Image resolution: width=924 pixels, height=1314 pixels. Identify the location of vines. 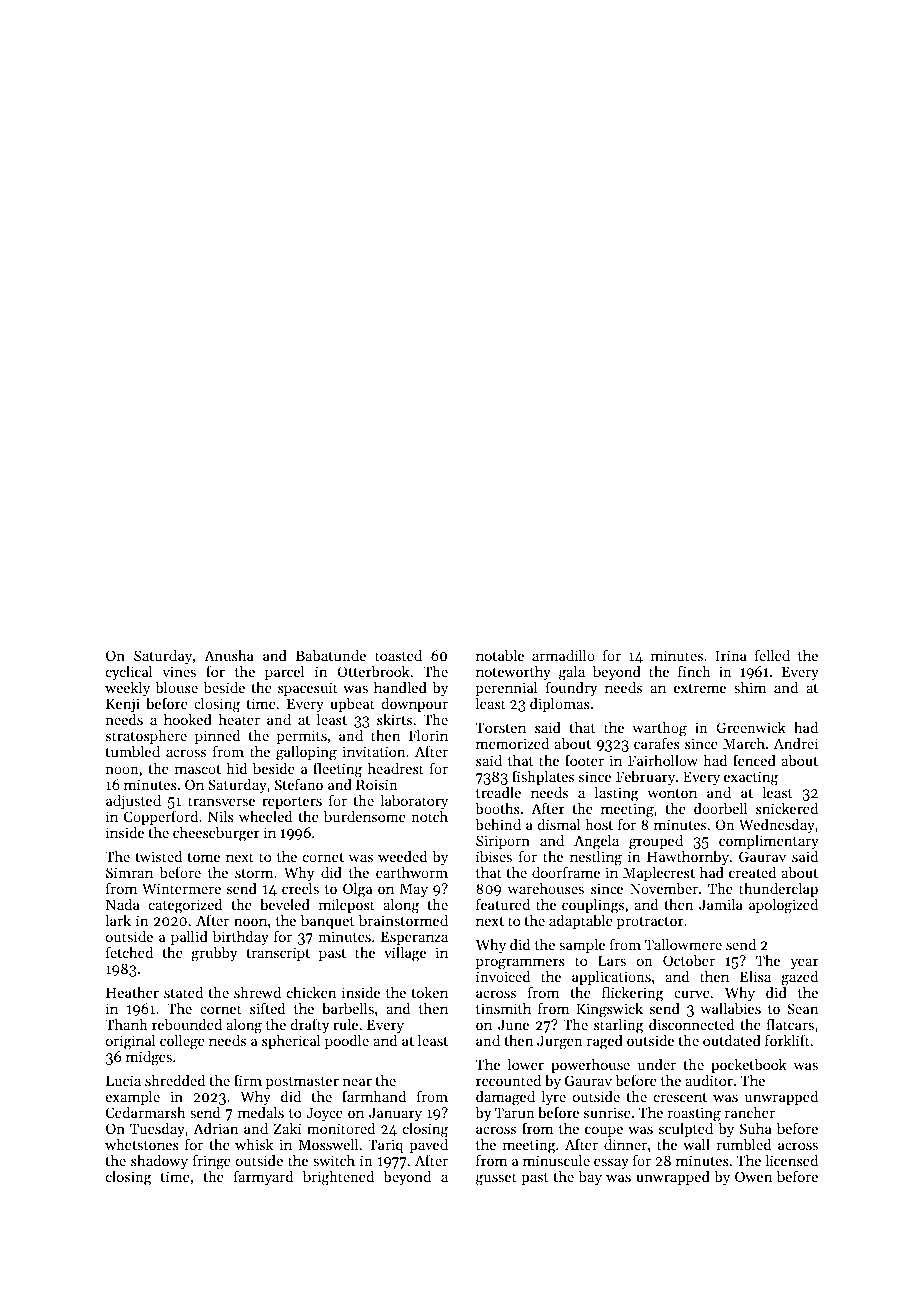
(179, 671).
